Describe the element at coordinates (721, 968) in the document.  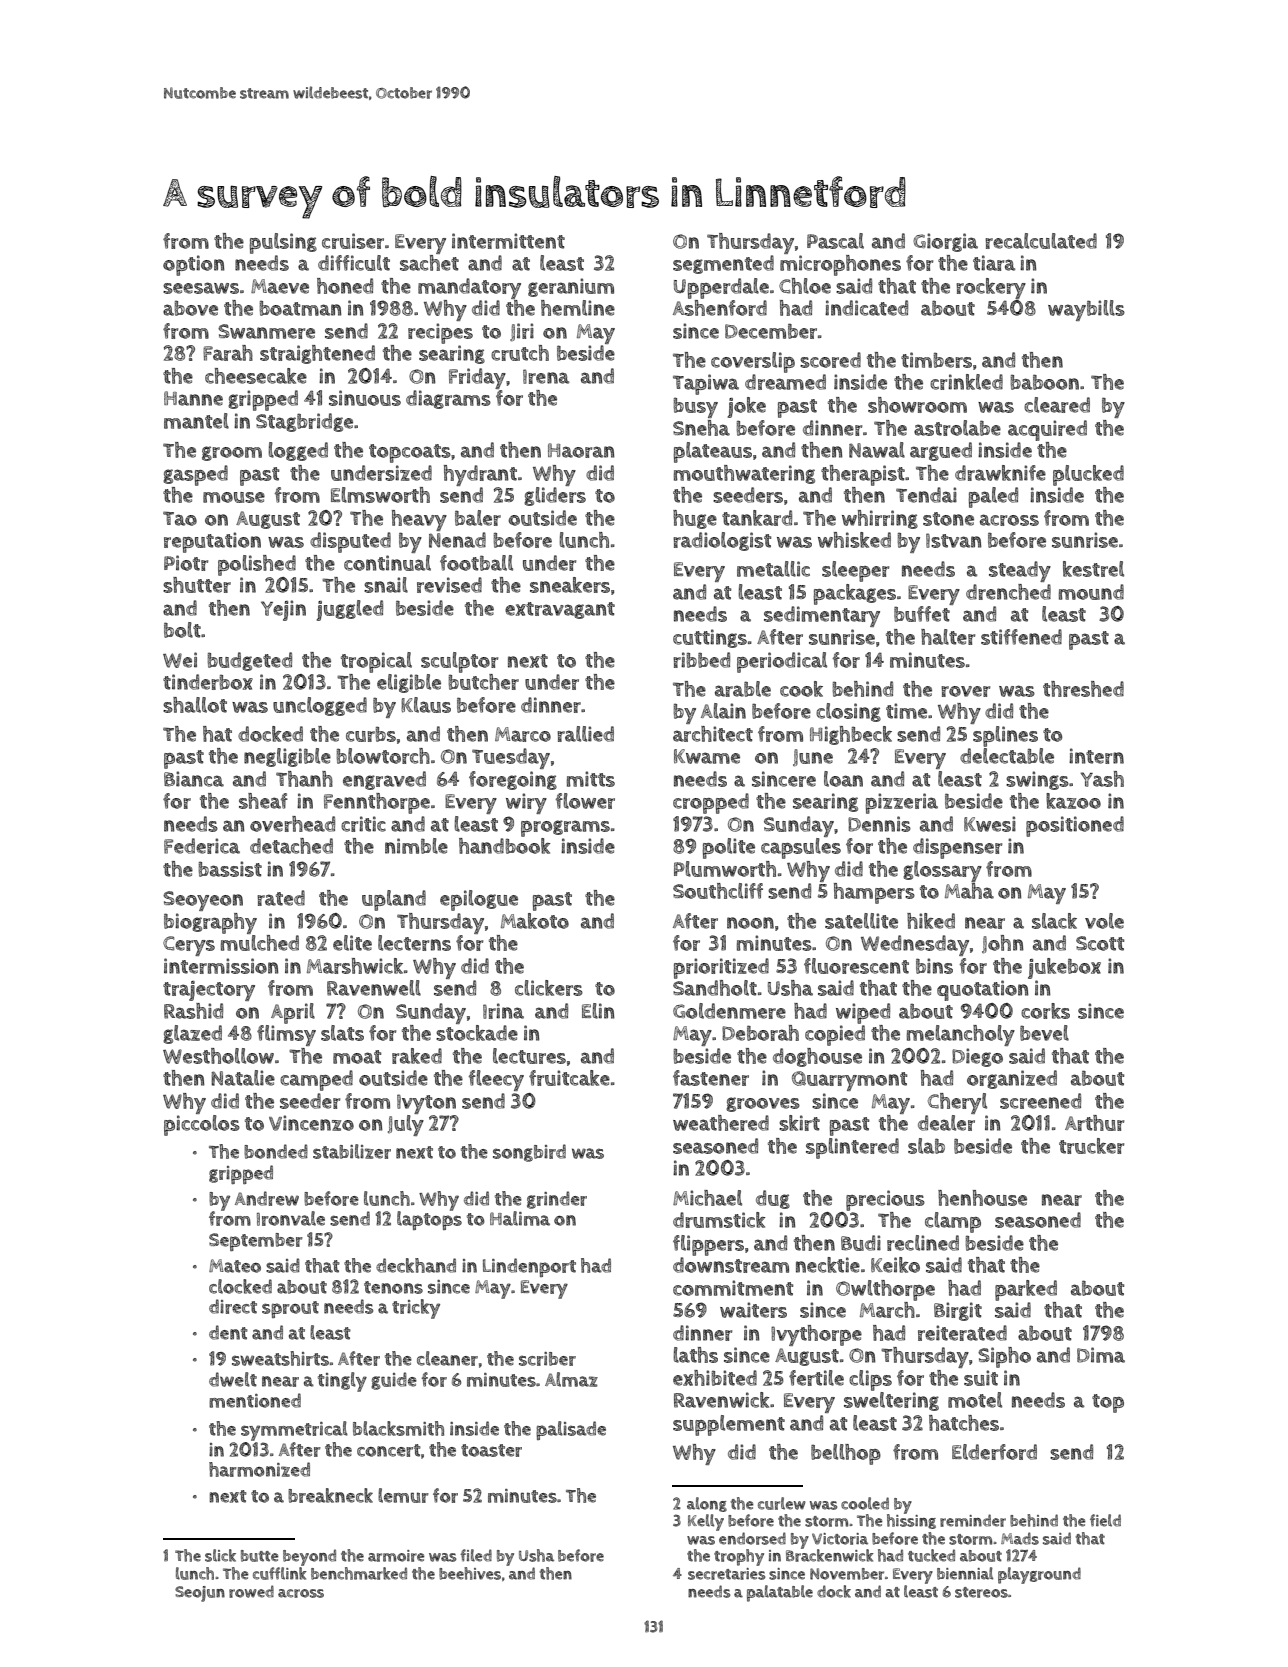
I see `prioritized` at that location.
